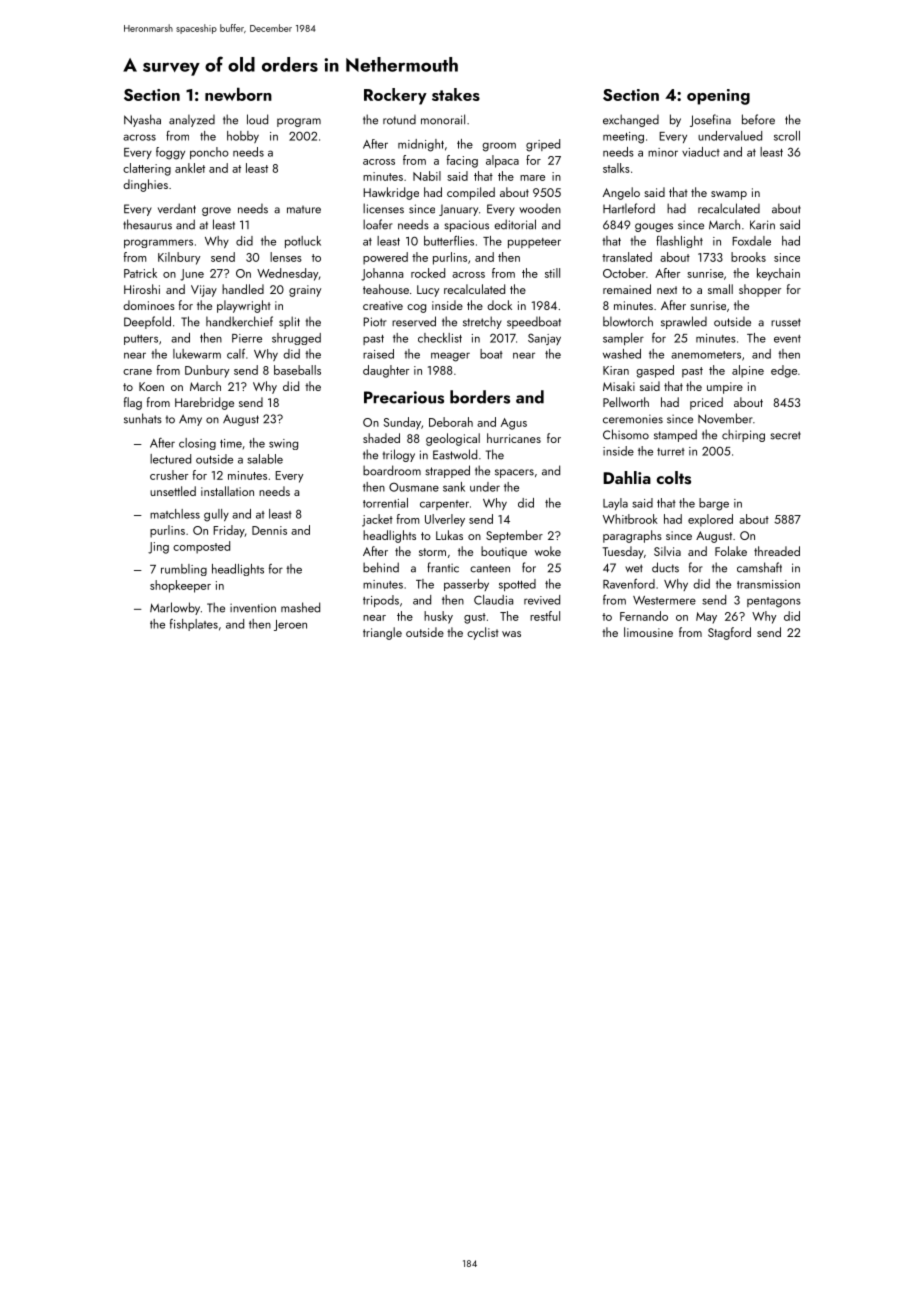 This screenshot has height=1308, width=924. I want to click on monorail, so click(443, 119).
